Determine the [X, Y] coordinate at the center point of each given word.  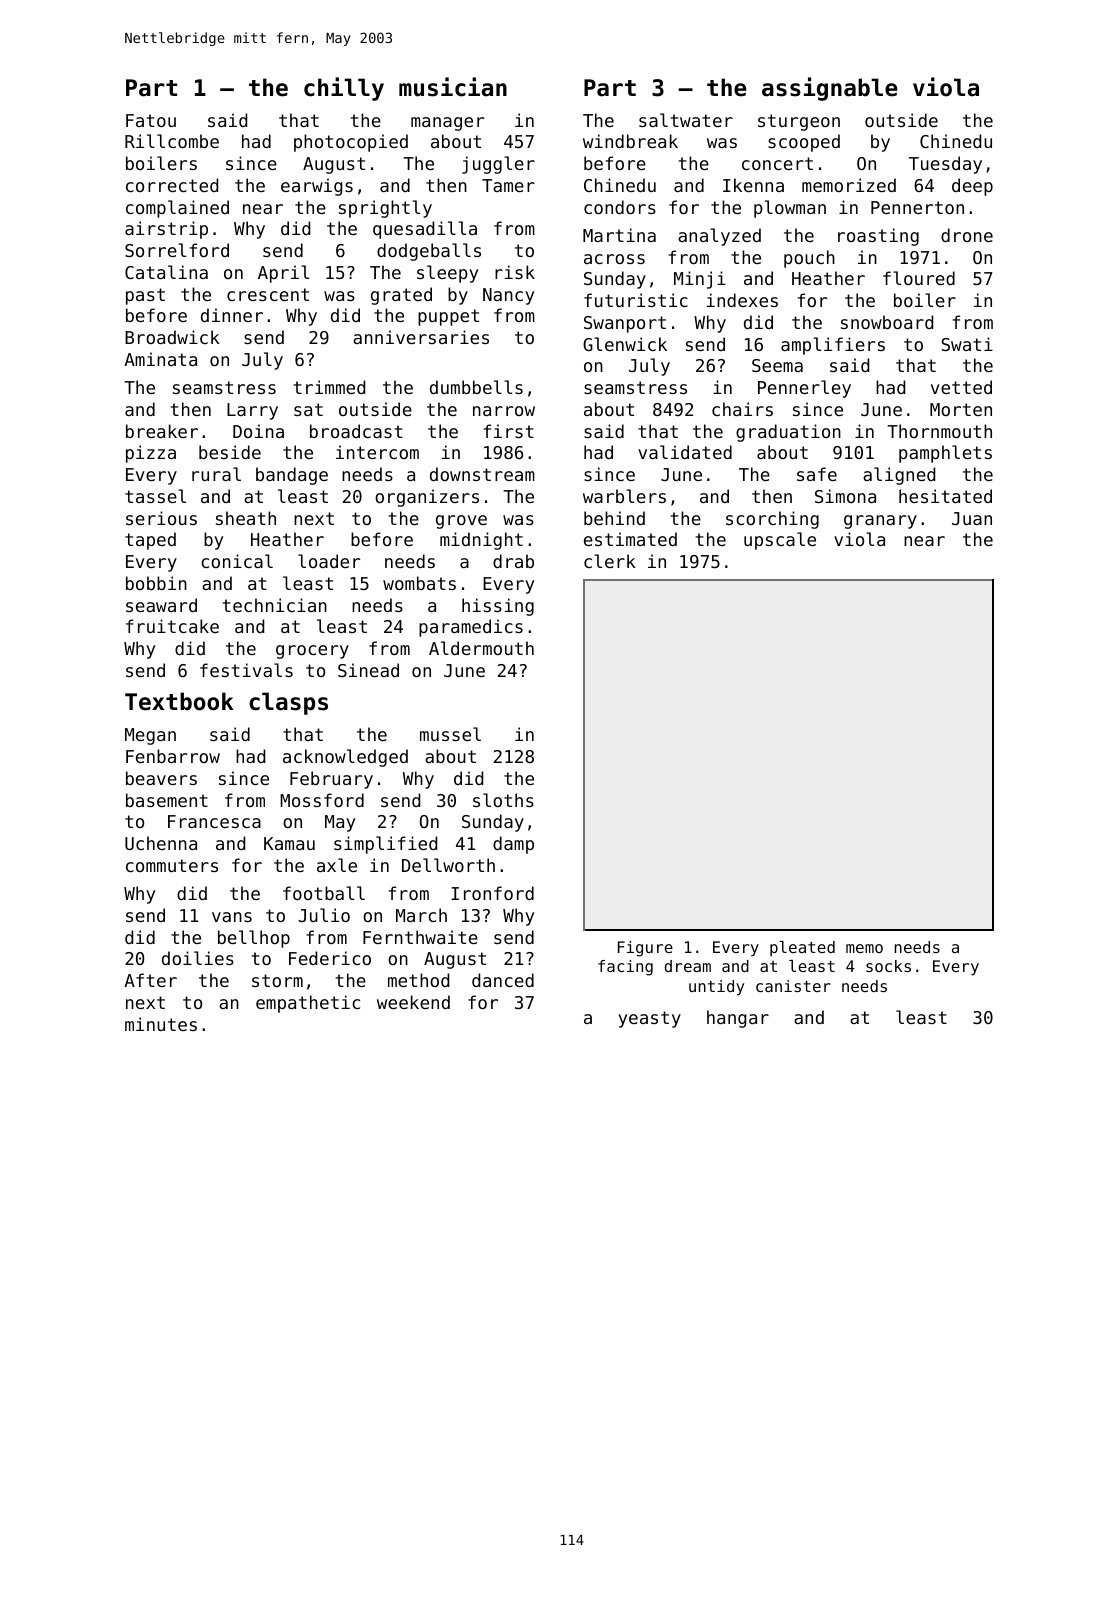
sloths [503, 800]
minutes [161, 1024]
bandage [292, 476]
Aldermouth [481, 648]
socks [888, 966]
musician [453, 87]
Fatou [151, 120]
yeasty [649, 1019]
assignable [830, 89]
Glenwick [625, 344]
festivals [246, 670]
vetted [961, 387]
